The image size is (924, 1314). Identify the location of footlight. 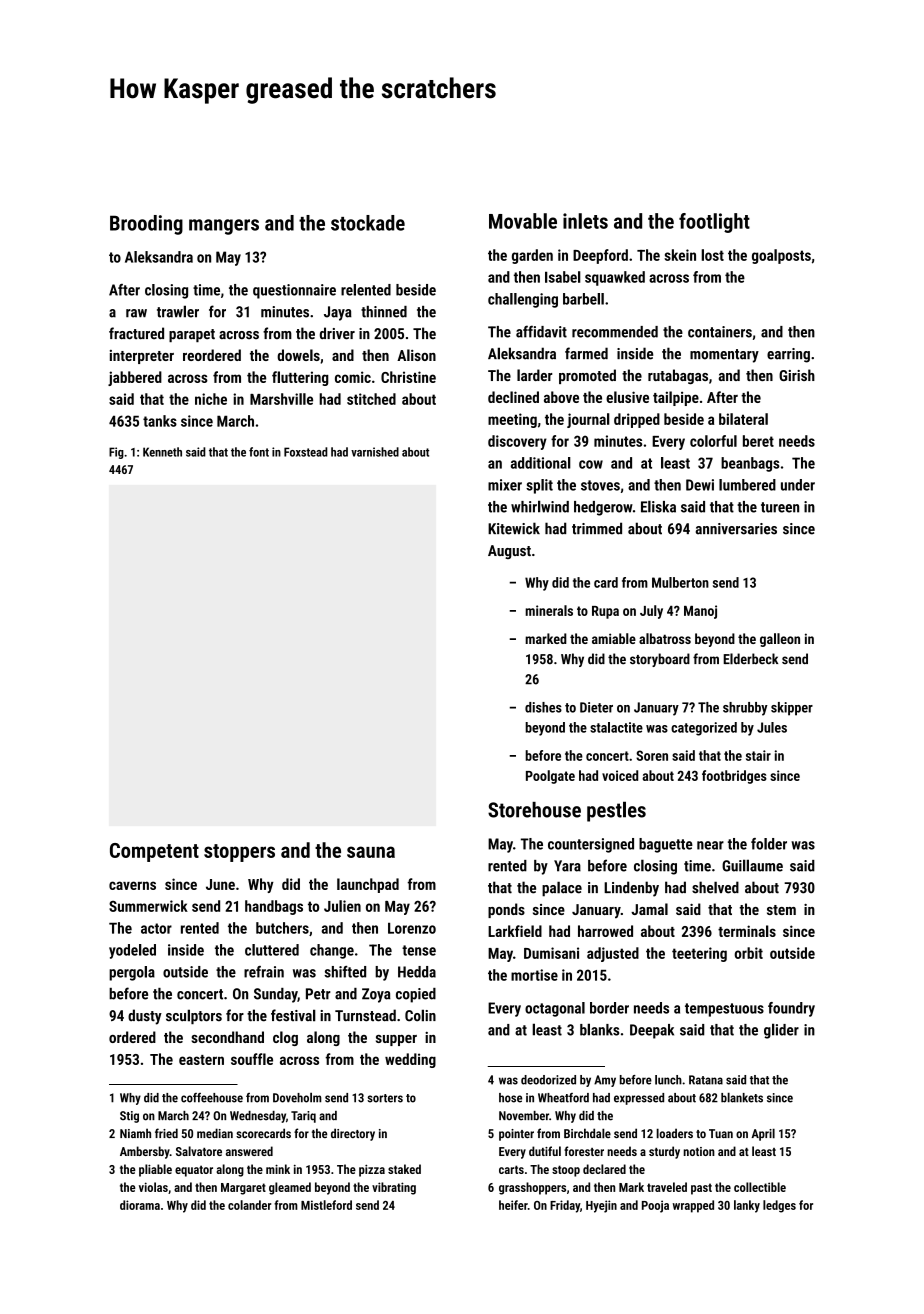
(714, 223).
